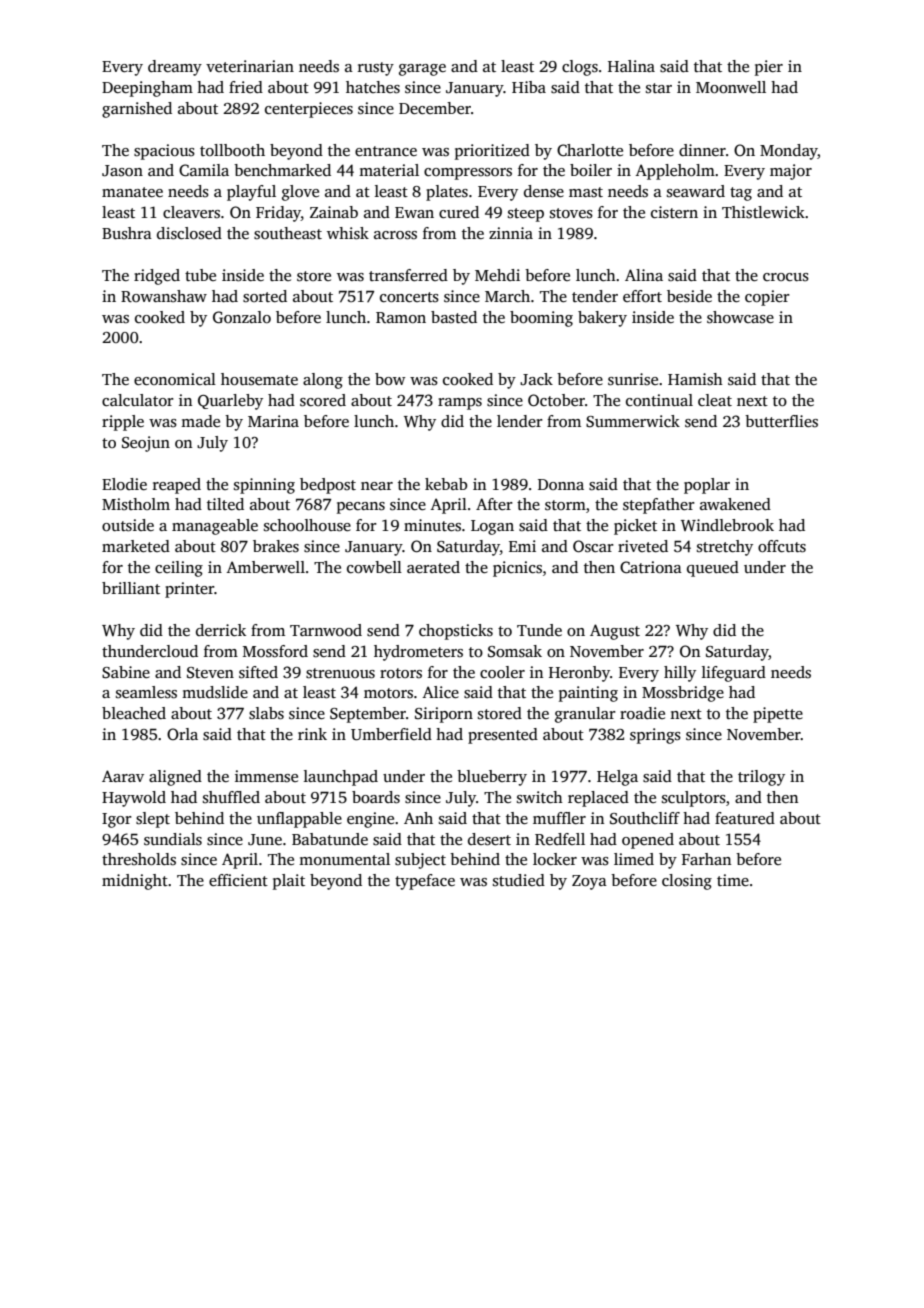  Describe the element at coordinates (425, 882) in the image. I see `typeface` at that location.
